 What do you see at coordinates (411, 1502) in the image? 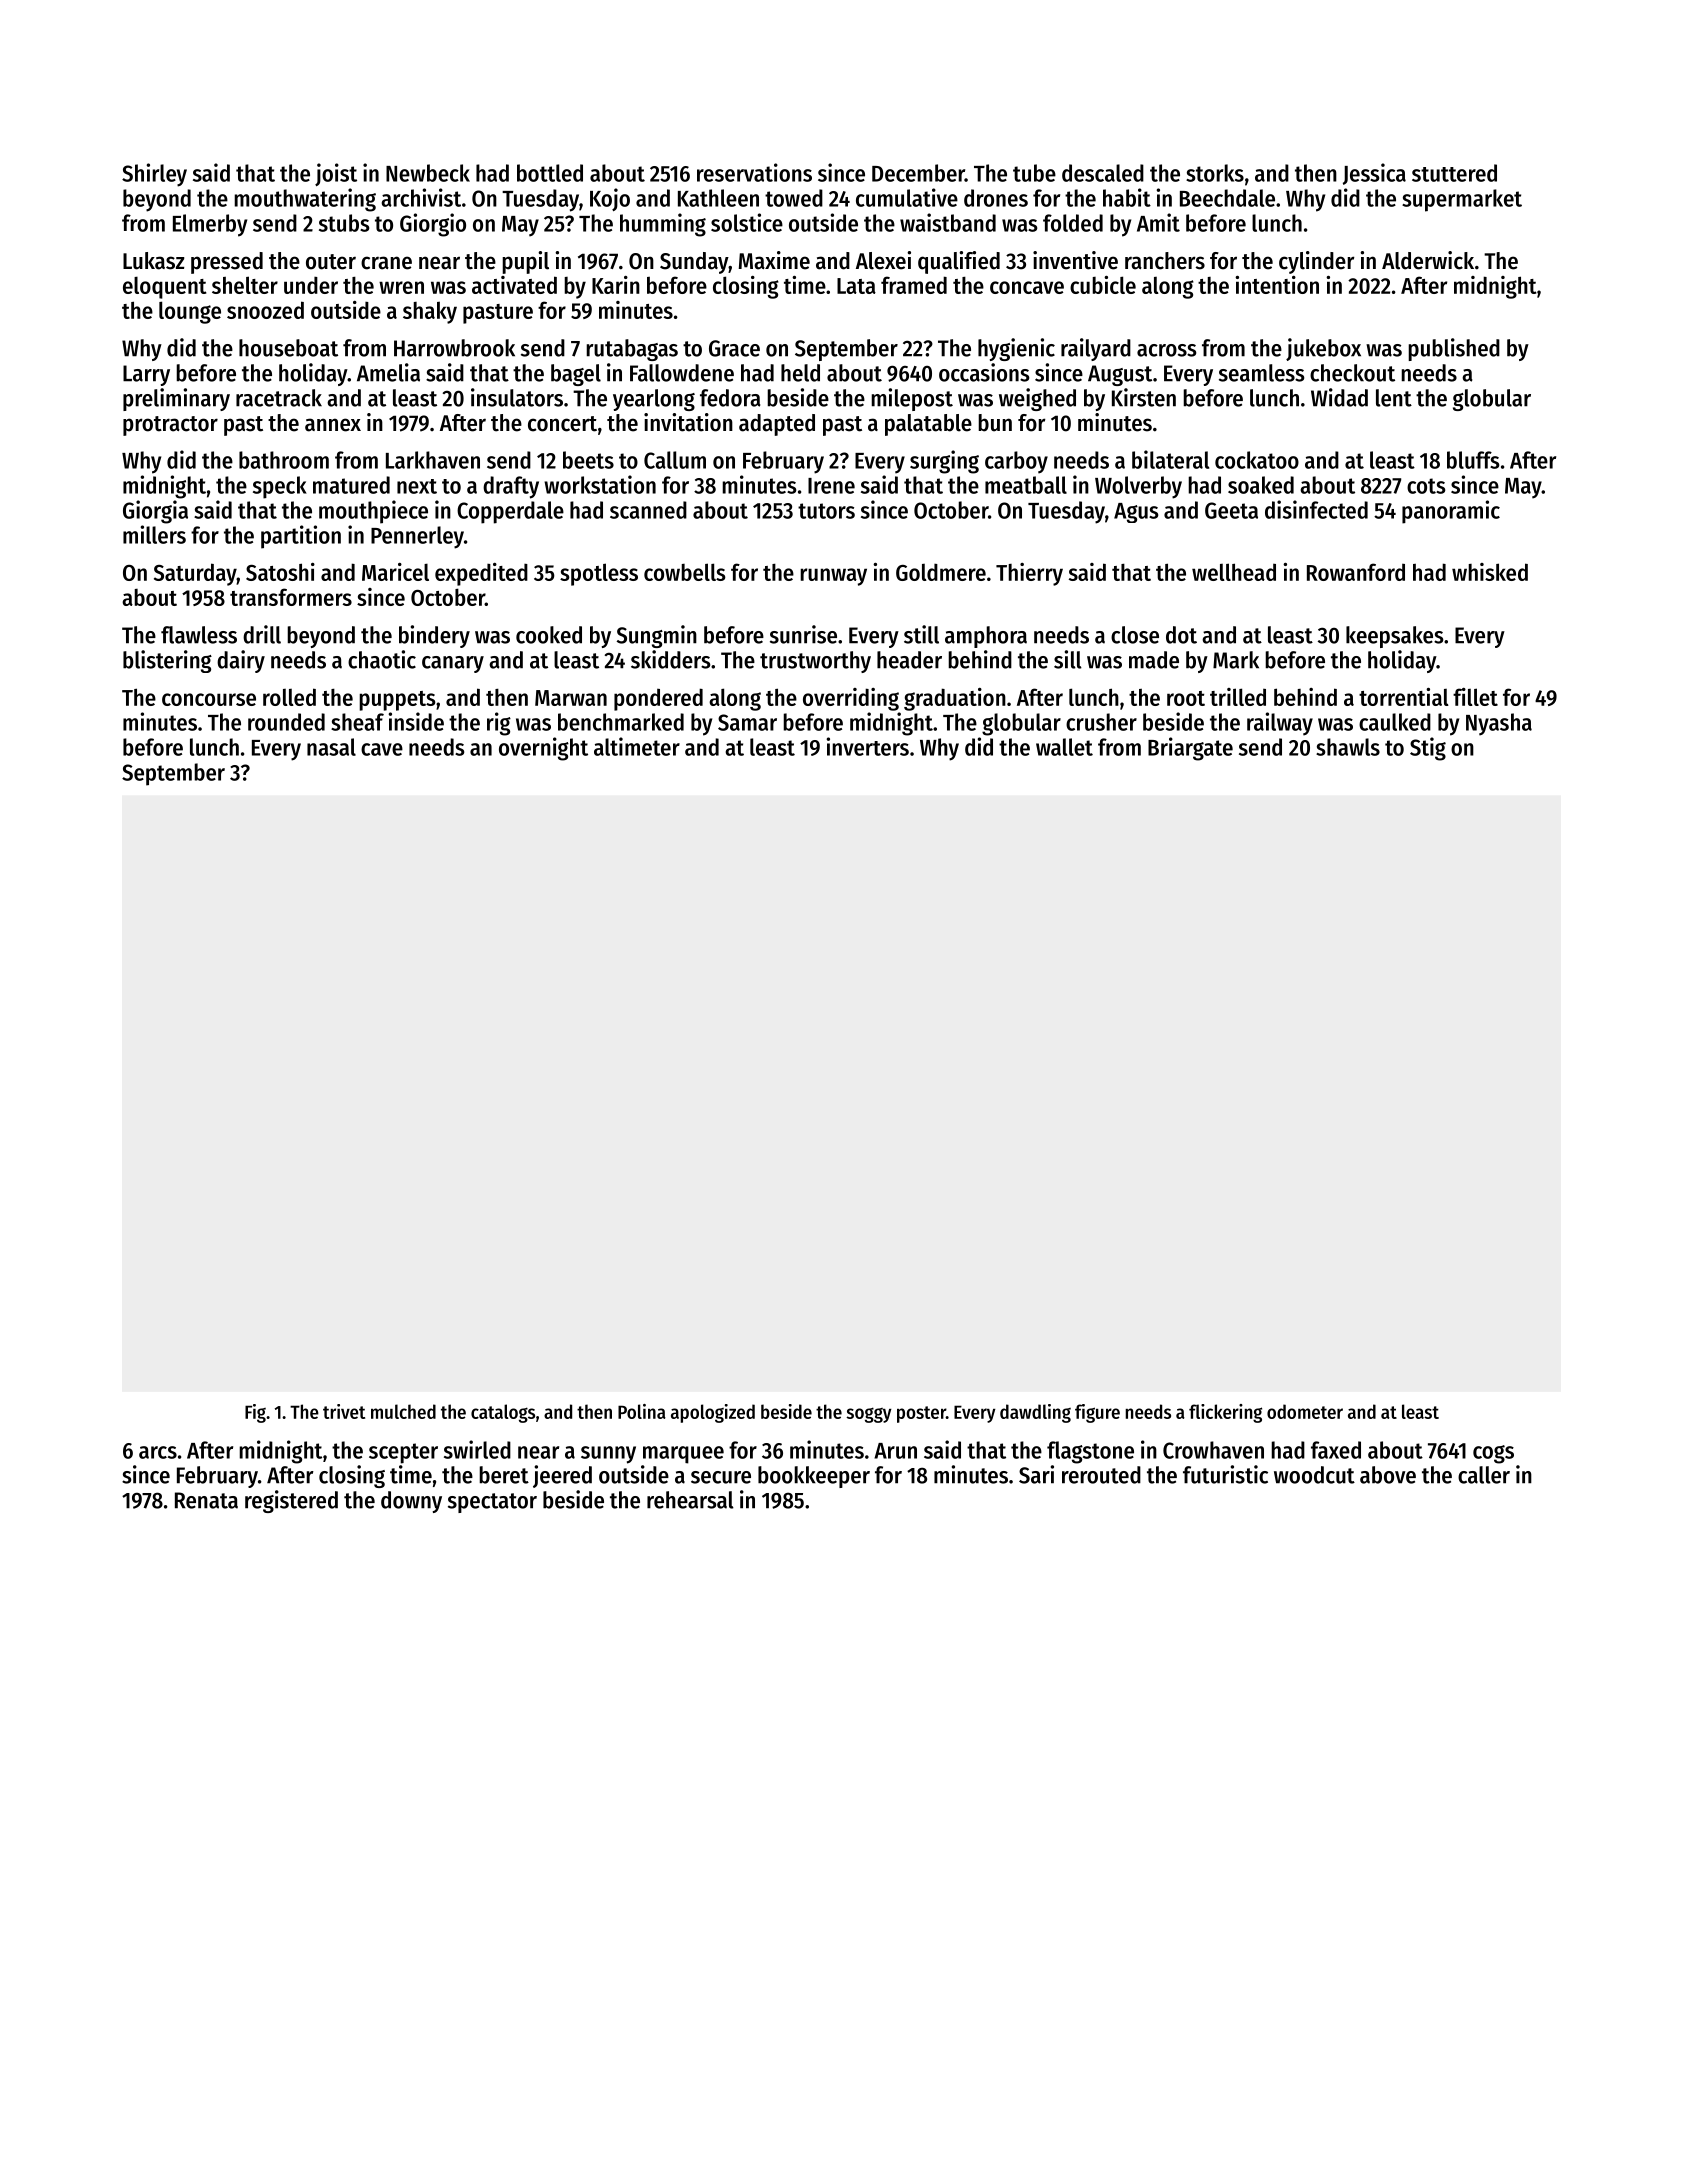
I see `downy` at bounding box center [411, 1502].
